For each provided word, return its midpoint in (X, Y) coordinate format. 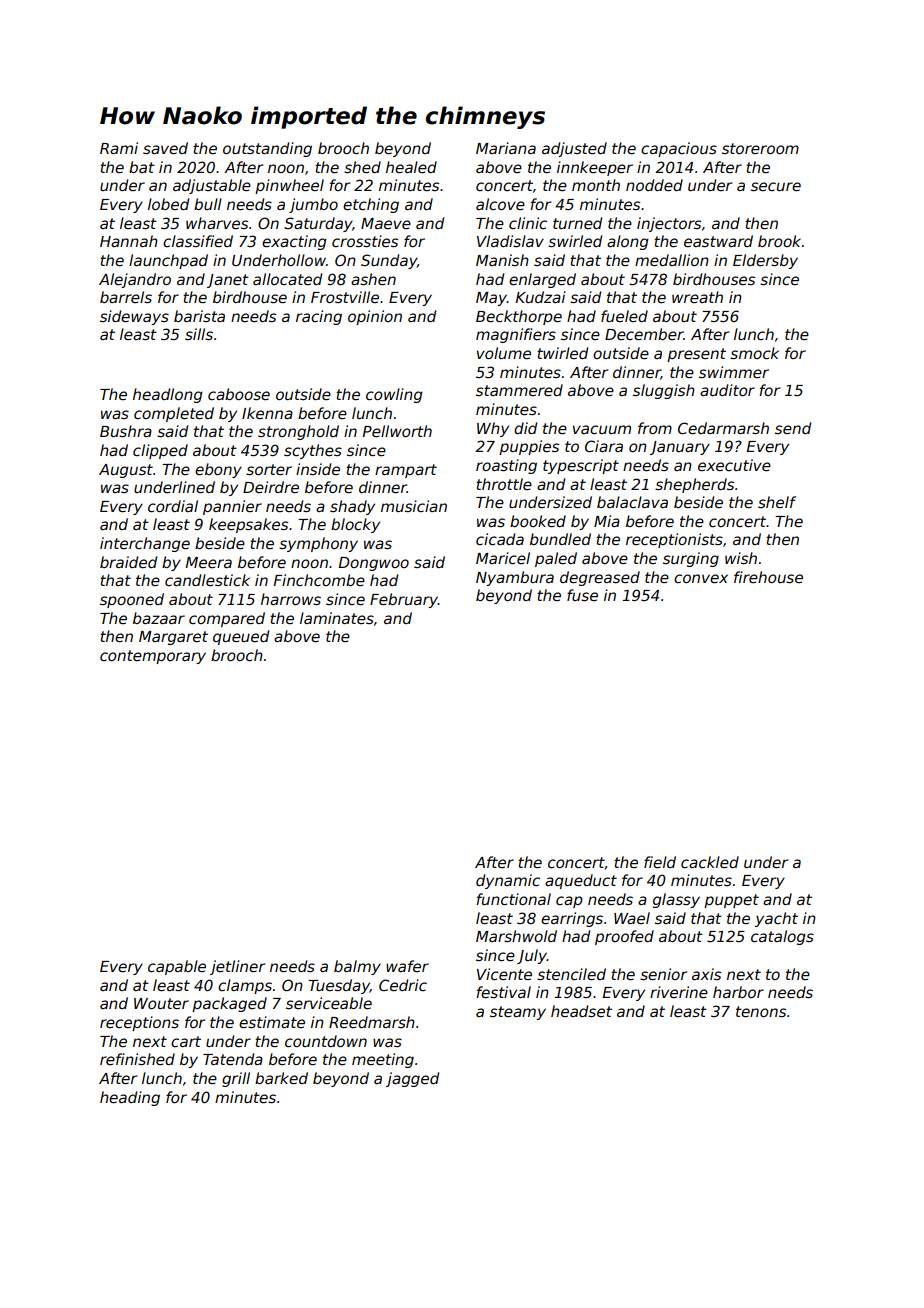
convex (701, 578)
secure (776, 186)
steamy (518, 1013)
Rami (119, 148)
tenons (761, 1011)
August (126, 471)
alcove (500, 204)
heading (130, 1098)
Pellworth (397, 431)
